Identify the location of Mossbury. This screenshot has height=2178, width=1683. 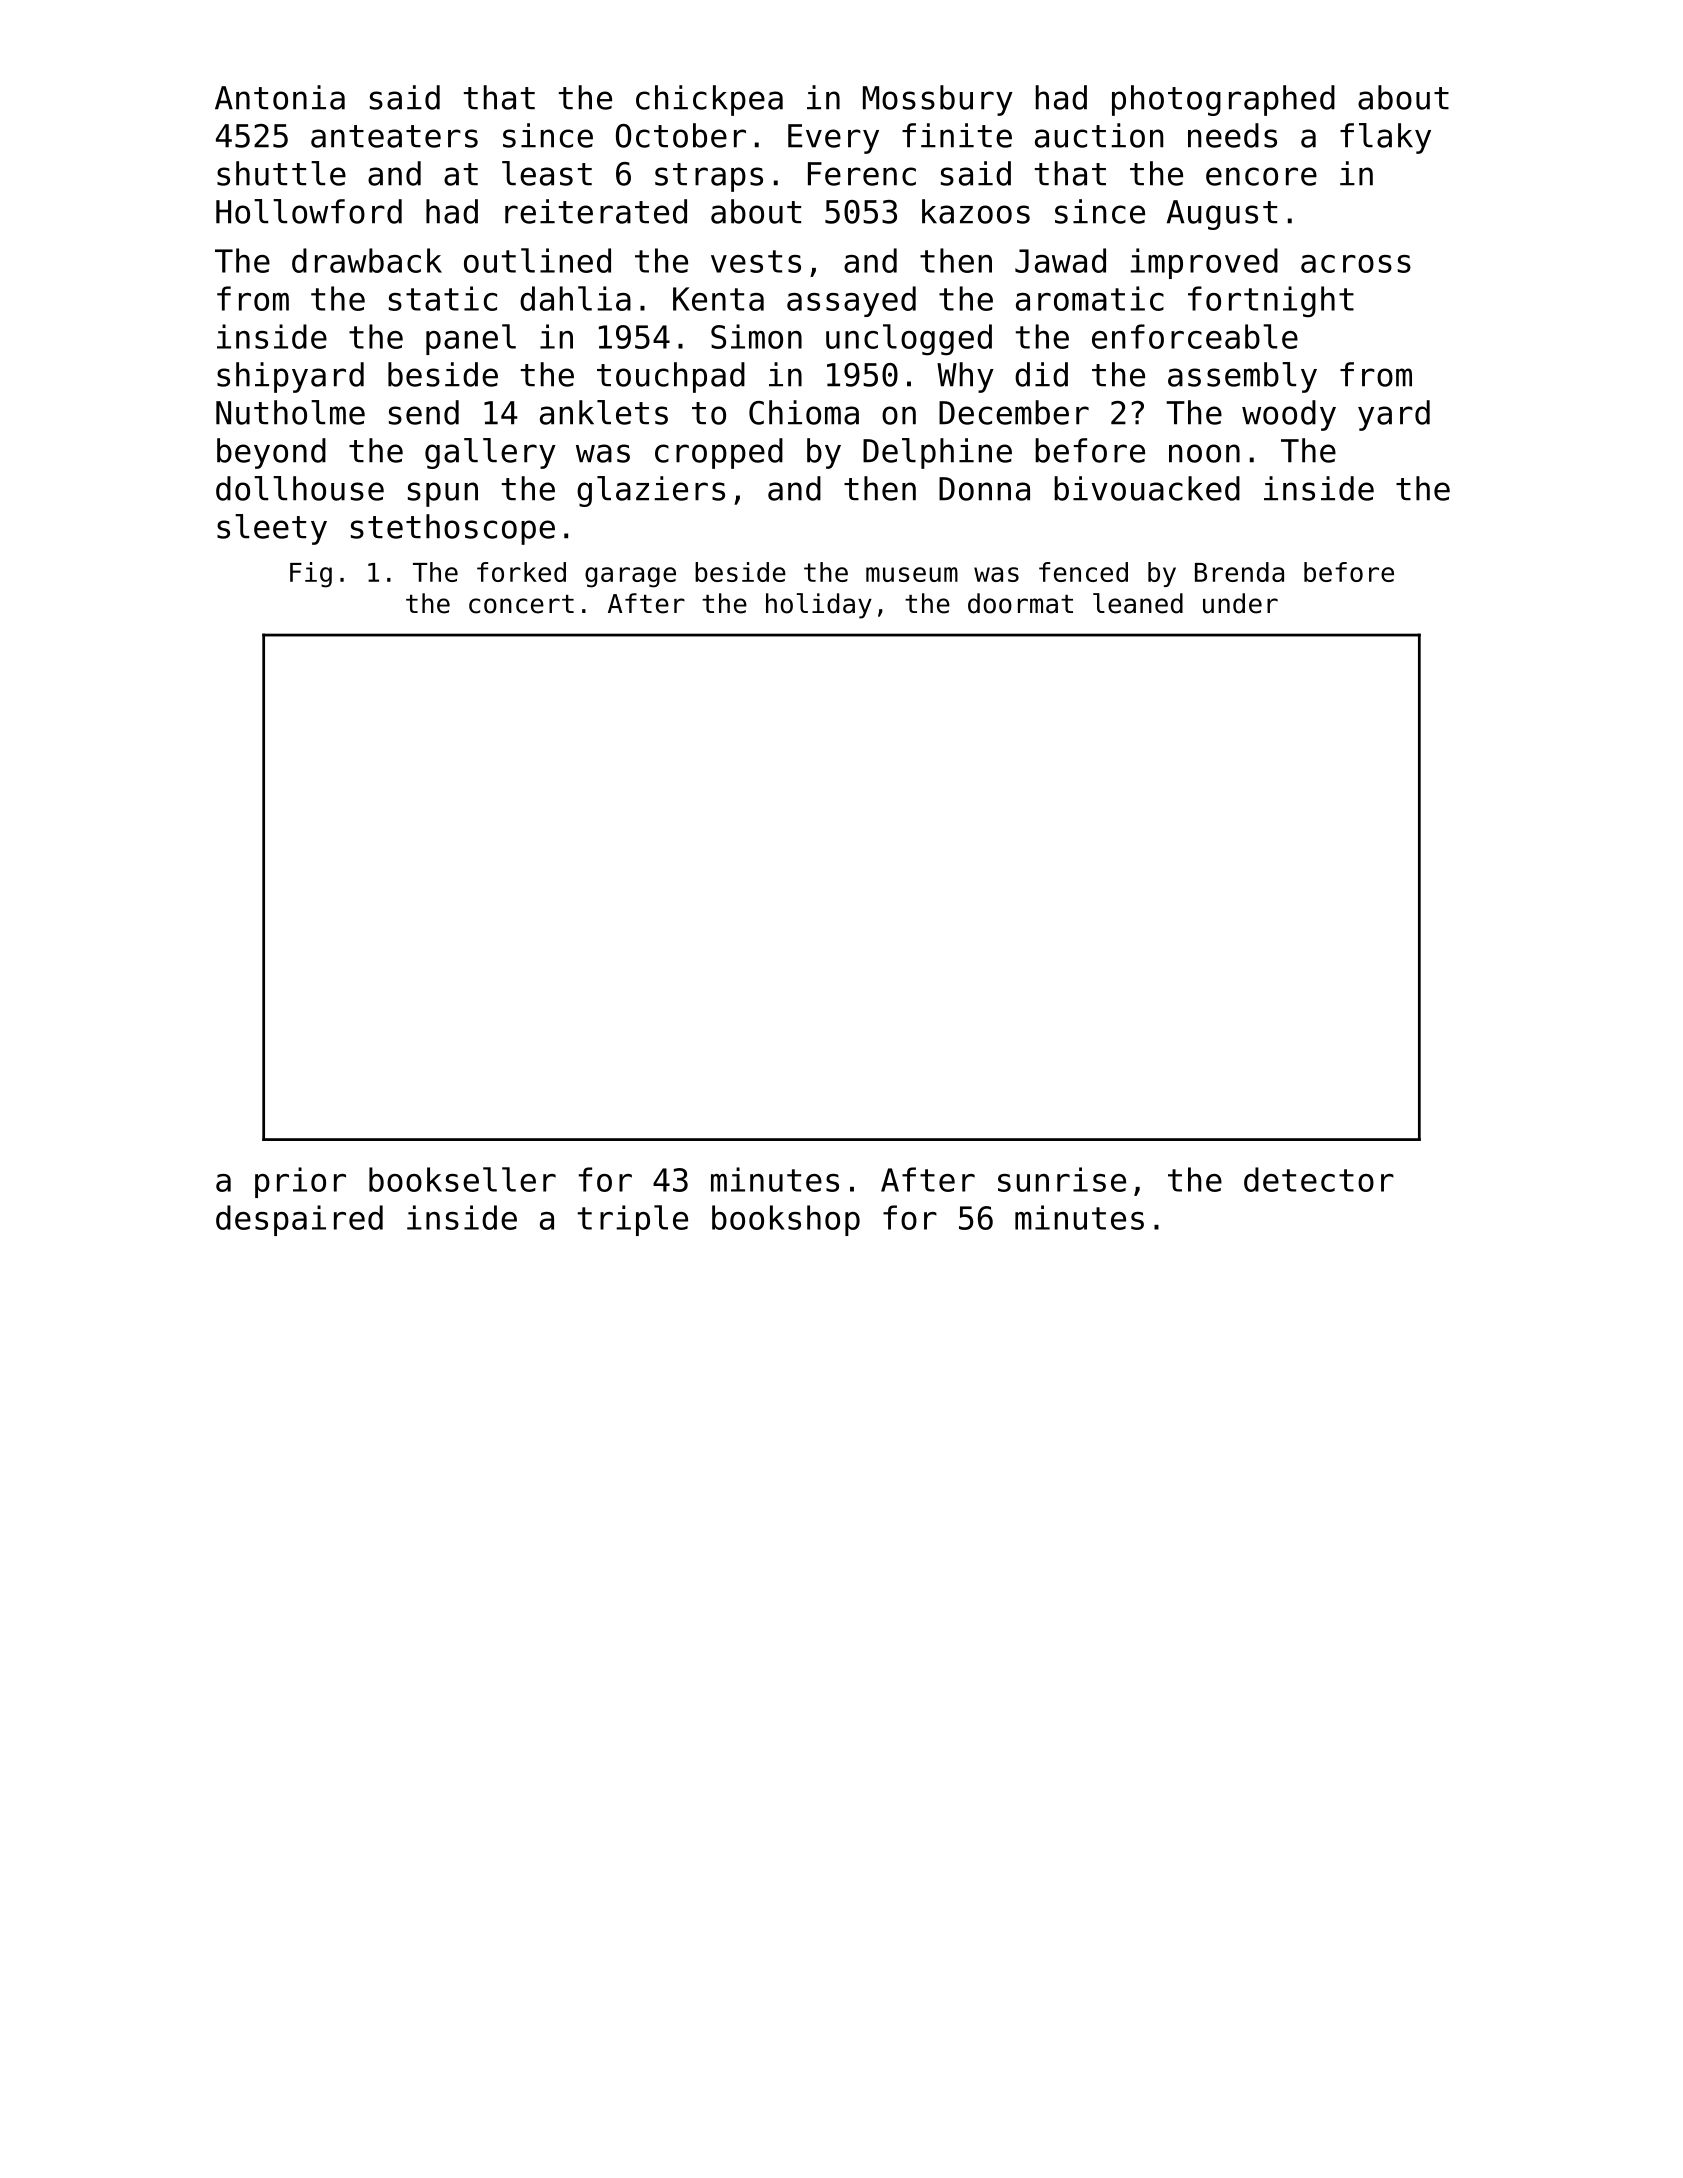
(938, 100).
